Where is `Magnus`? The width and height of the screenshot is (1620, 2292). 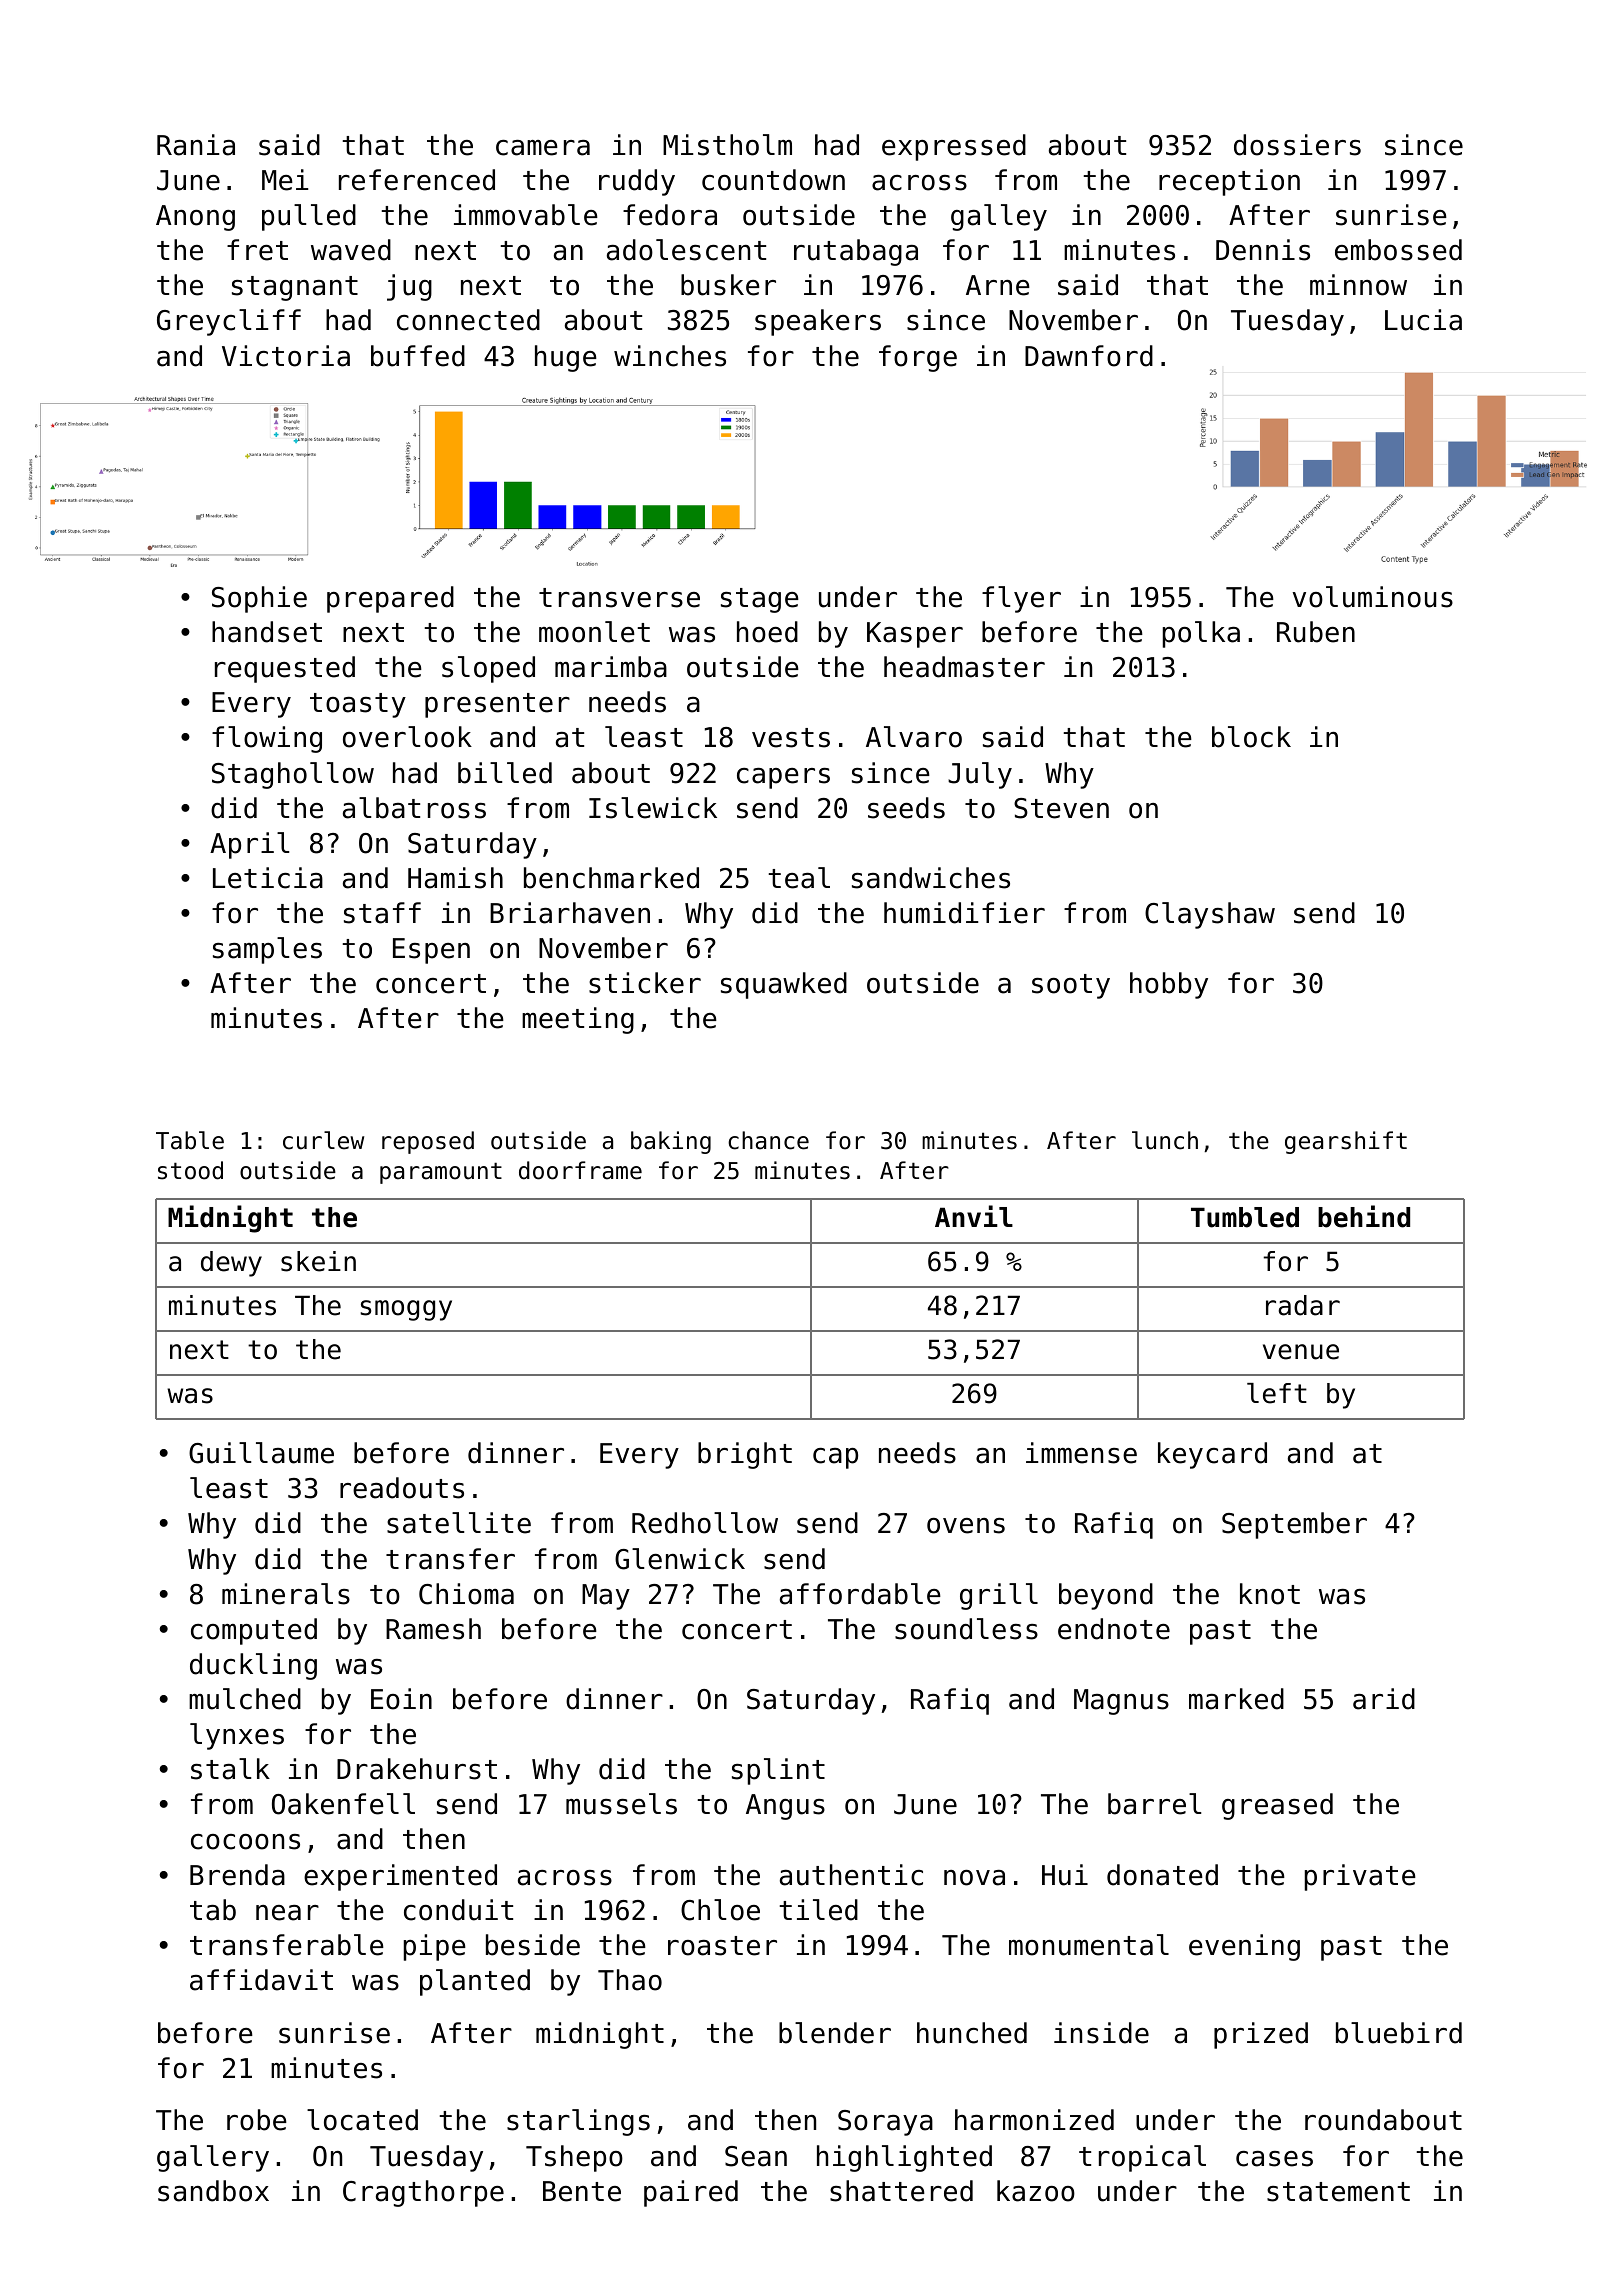 Magnus is located at coordinates (1121, 1702).
